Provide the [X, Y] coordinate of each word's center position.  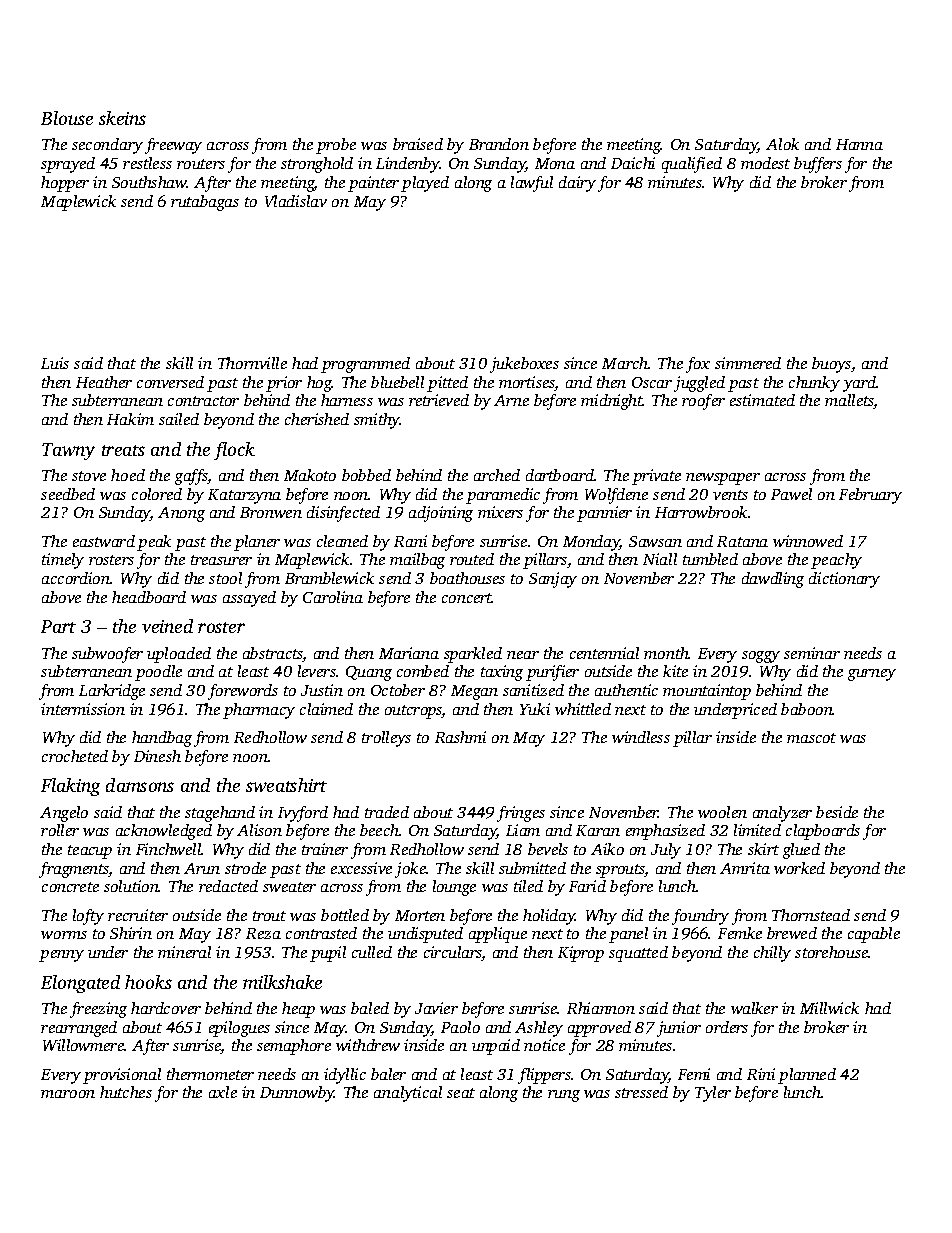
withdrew [368, 1045]
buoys [831, 365]
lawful [532, 184]
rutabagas [205, 203]
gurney [872, 675]
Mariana [409, 653]
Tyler [713, 1094]
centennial [604, 653]
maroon [68, 1094]
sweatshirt [286, 785]
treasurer [221, 560]
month [666, 653]
